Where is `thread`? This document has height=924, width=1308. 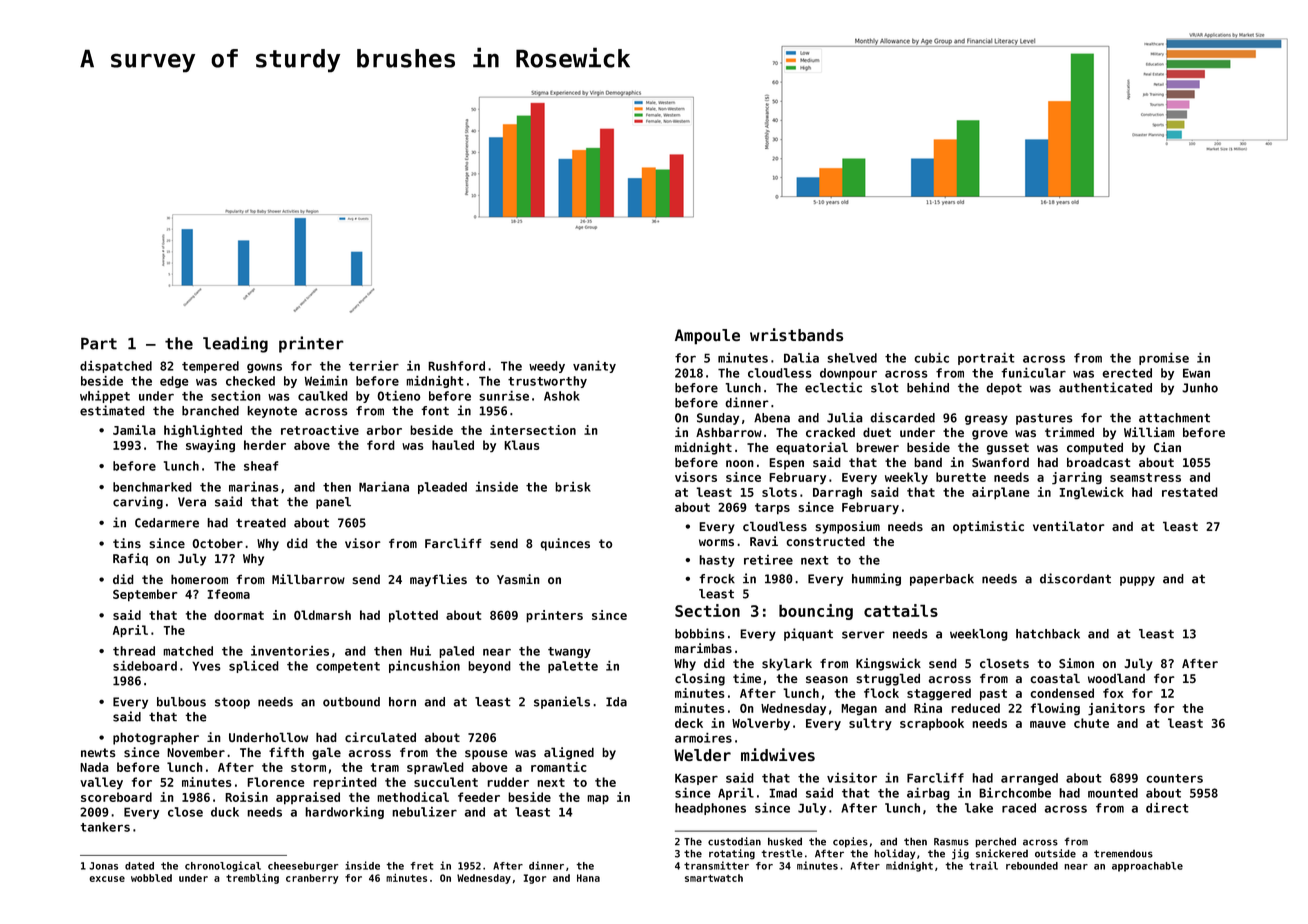 thread is located at coordinates (134, 651).
